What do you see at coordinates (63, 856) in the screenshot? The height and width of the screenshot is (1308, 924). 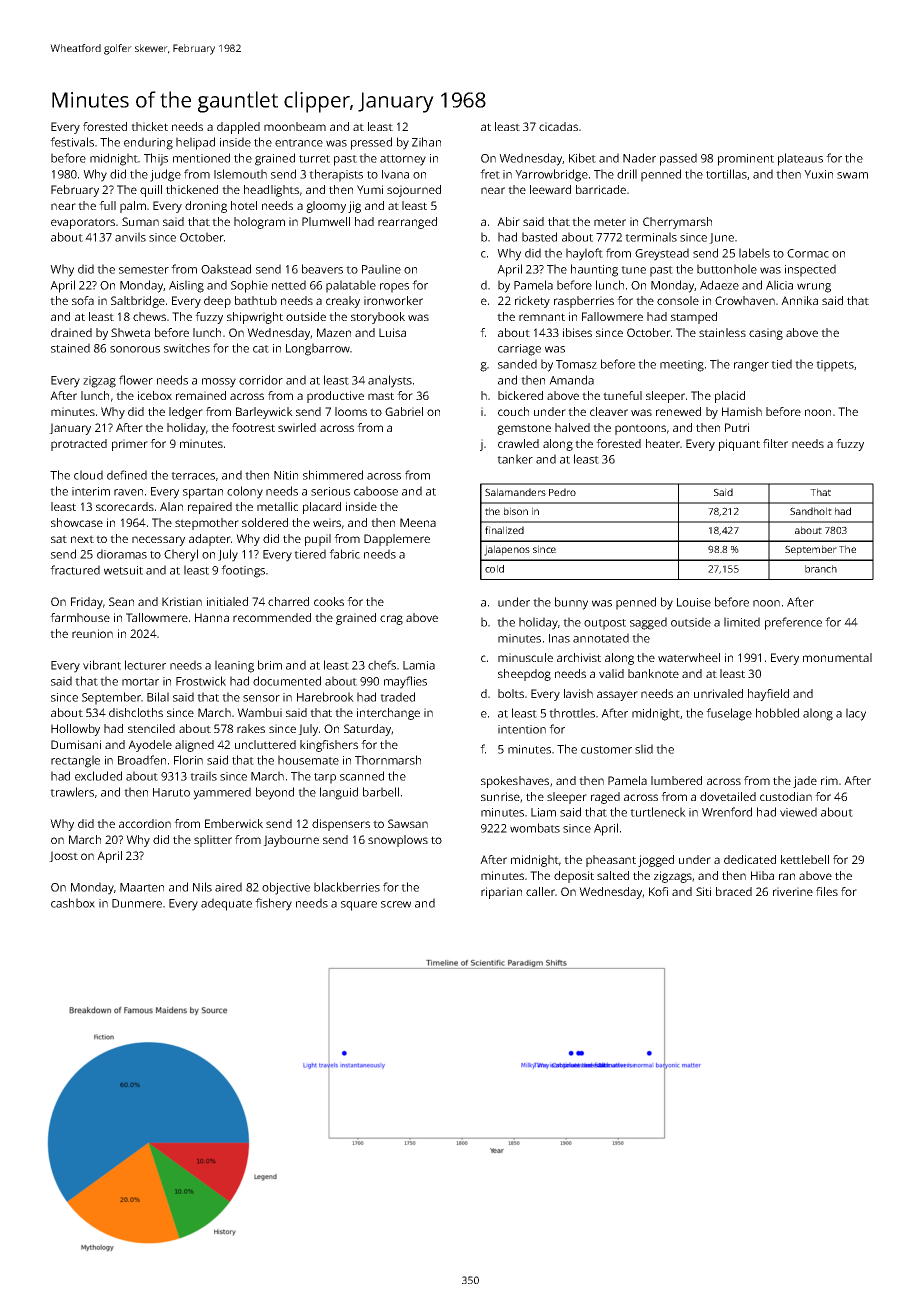 I see `Joost` at bounding box center [63, 856].
